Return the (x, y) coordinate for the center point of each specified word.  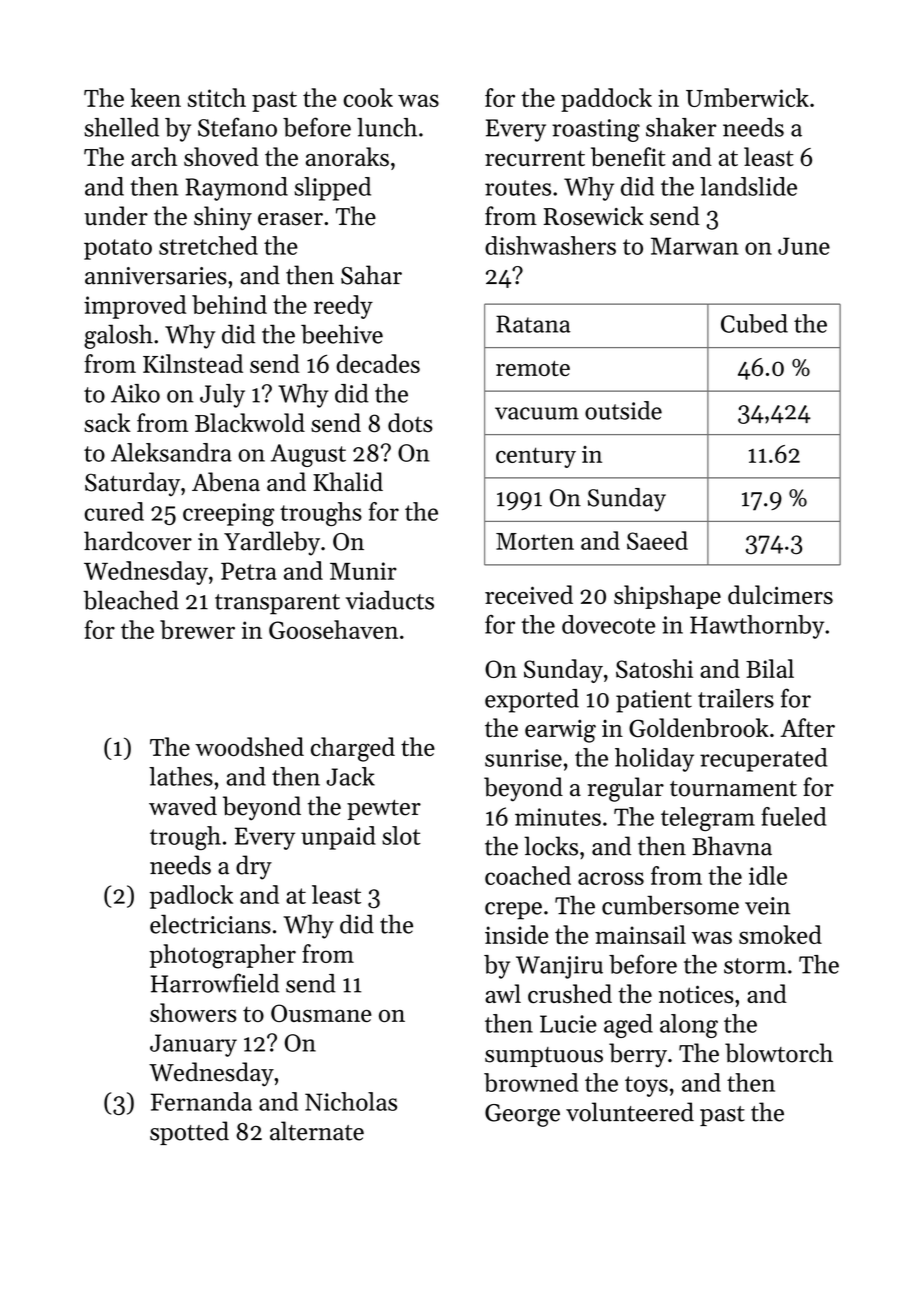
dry (254, 867)
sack (107, 422)
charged (353, 749)
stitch (217, 97)
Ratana (533, 324)
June (804, 246)
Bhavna (732, 846)
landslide (748, 186)
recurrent (535, 158)
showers (193, 1012)
